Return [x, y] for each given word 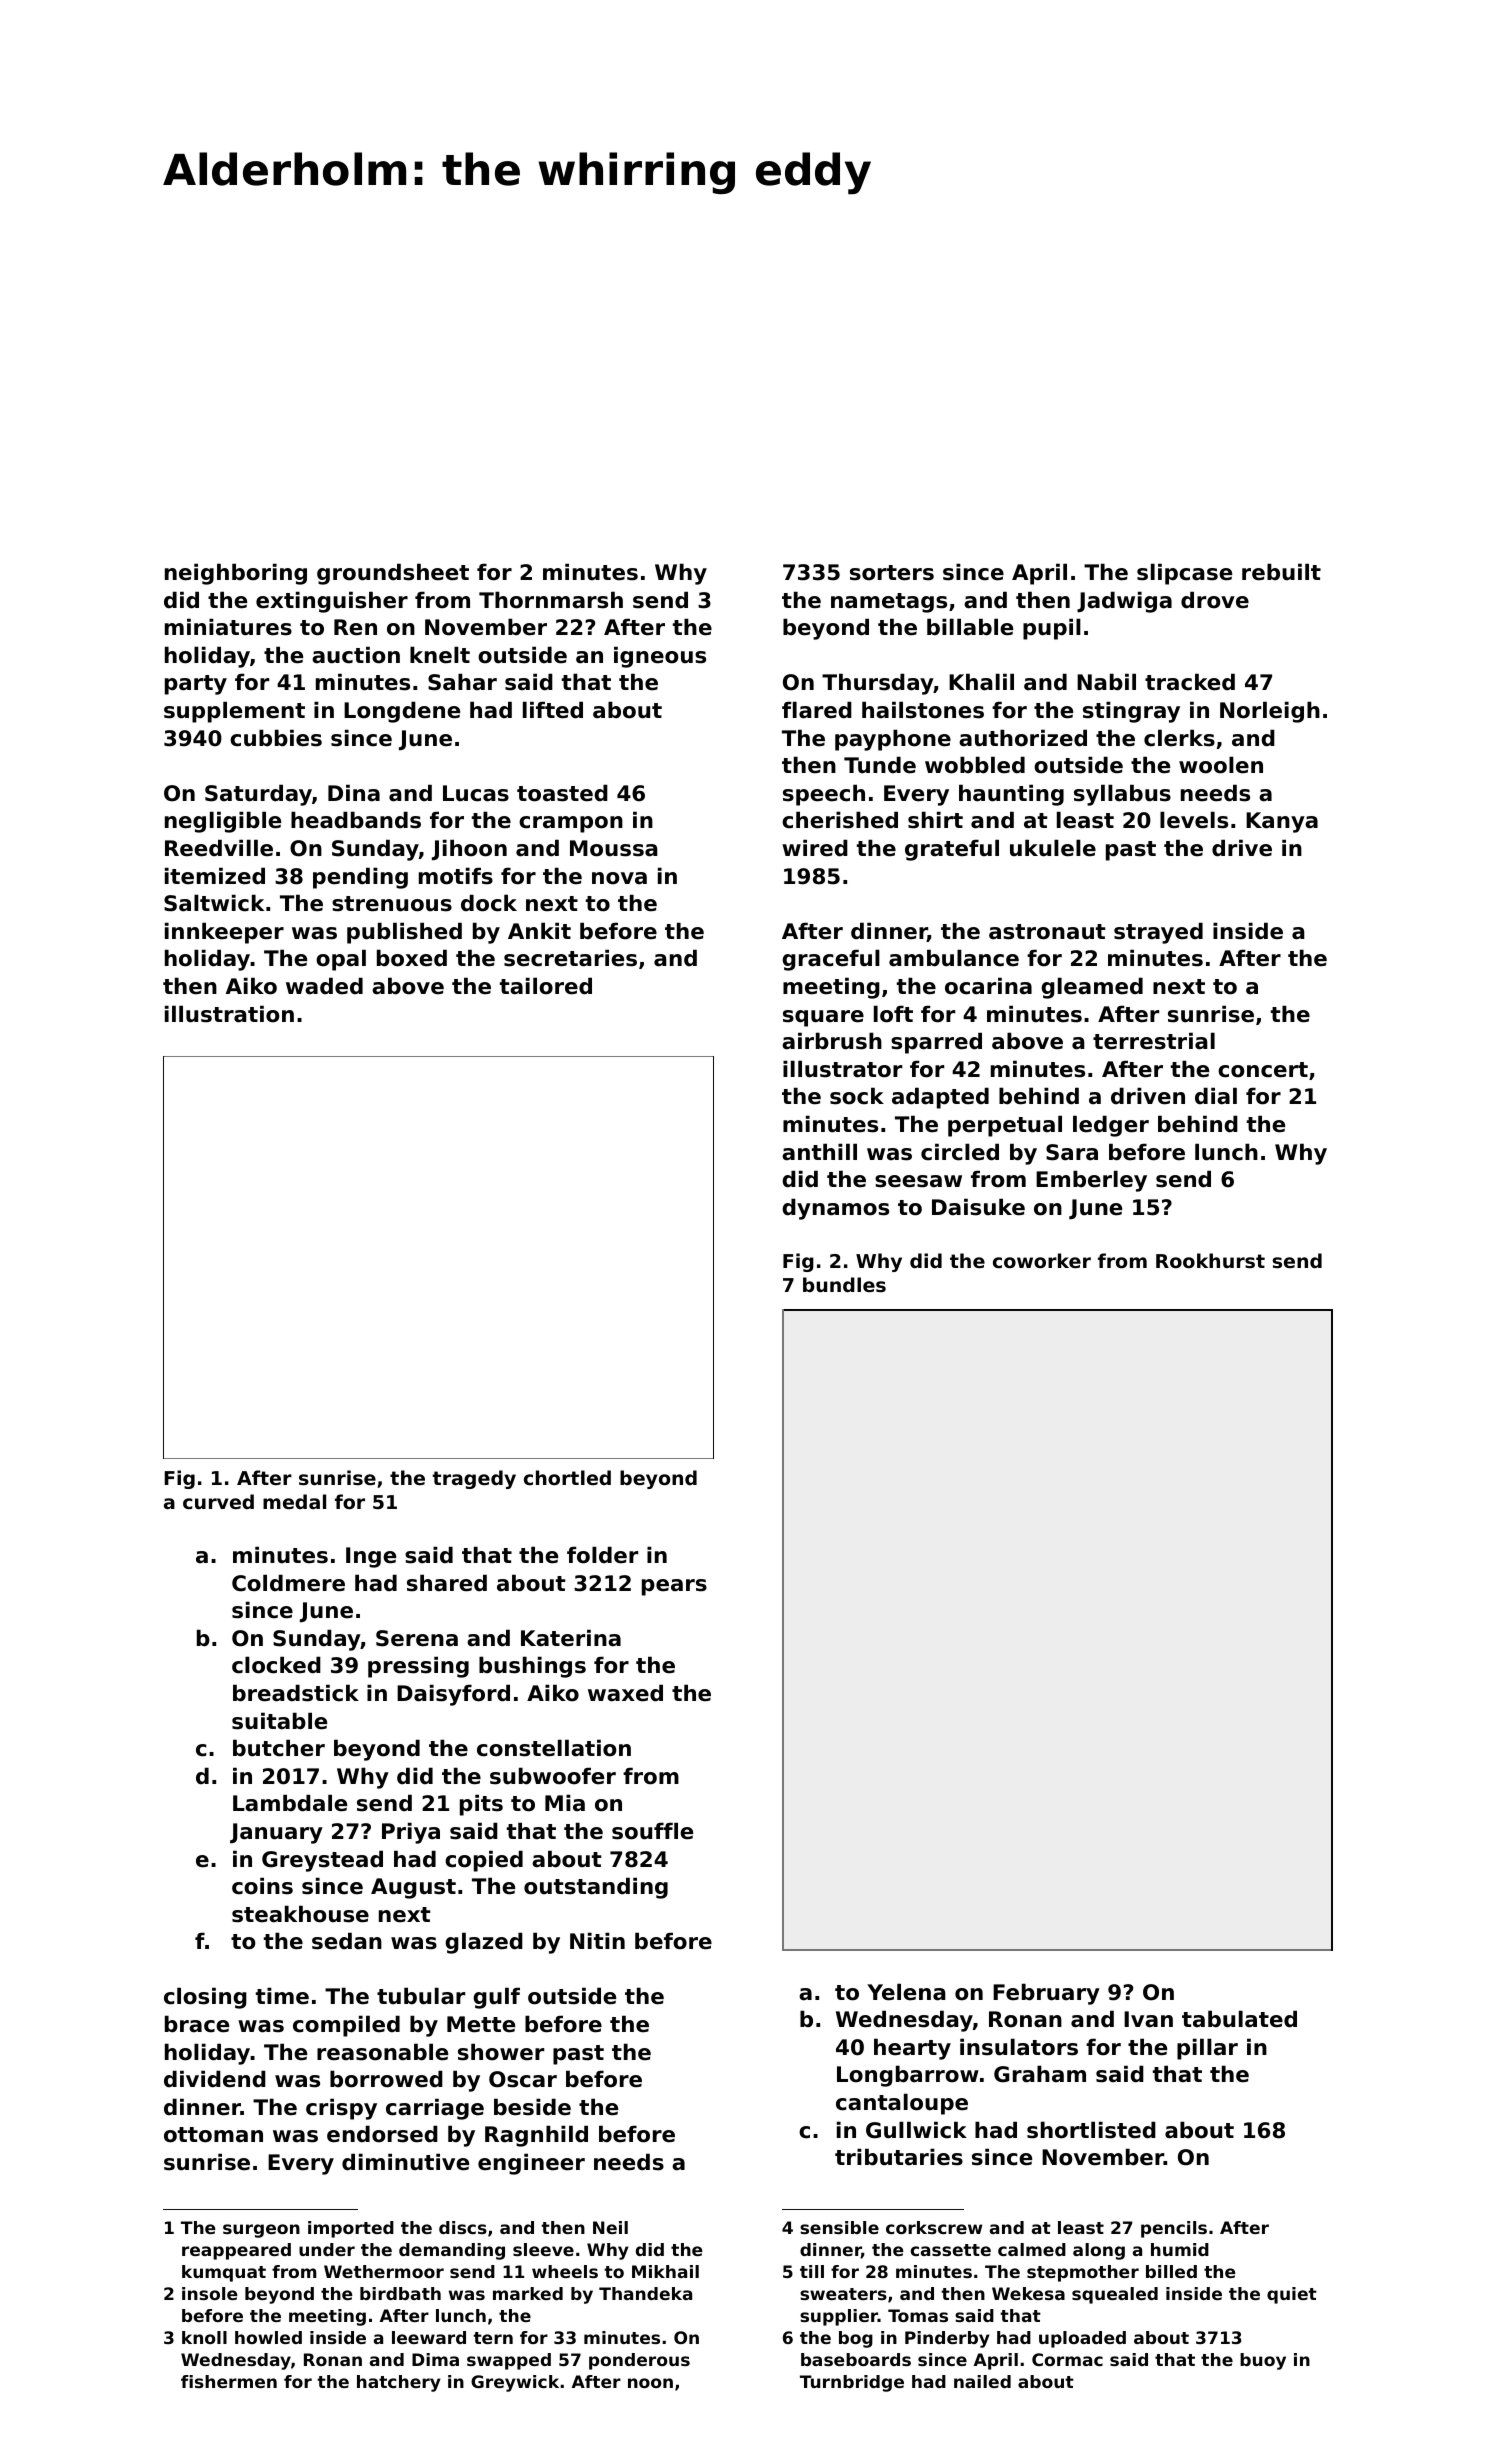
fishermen [229, 2381]
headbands [356, 820]
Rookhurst [1210, 1260]
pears [674, 1587]
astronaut [1047, 932]
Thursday [878, 684]
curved [218, 1501]
